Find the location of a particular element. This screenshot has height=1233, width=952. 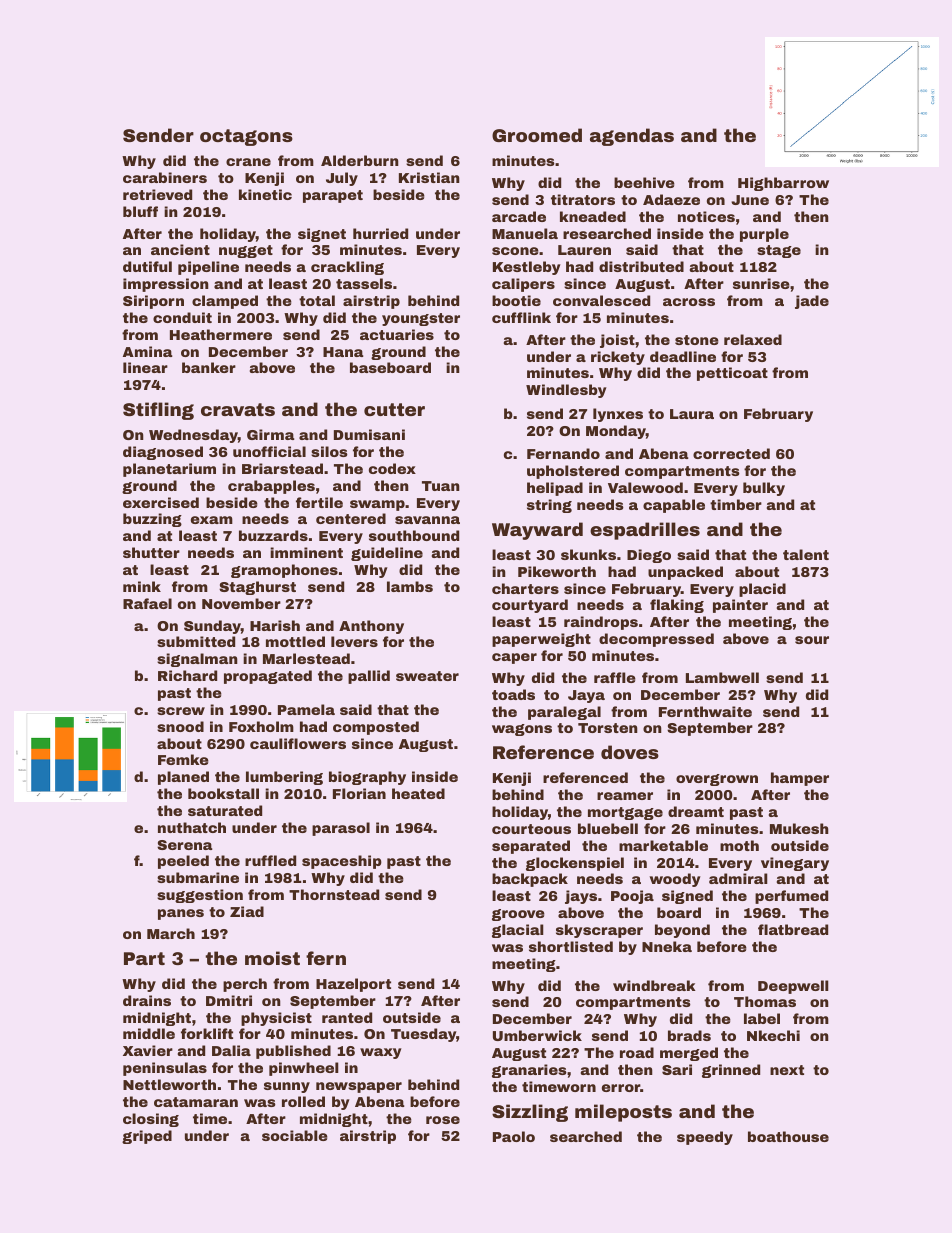

buzzards is located at coordinates (273, 535).
